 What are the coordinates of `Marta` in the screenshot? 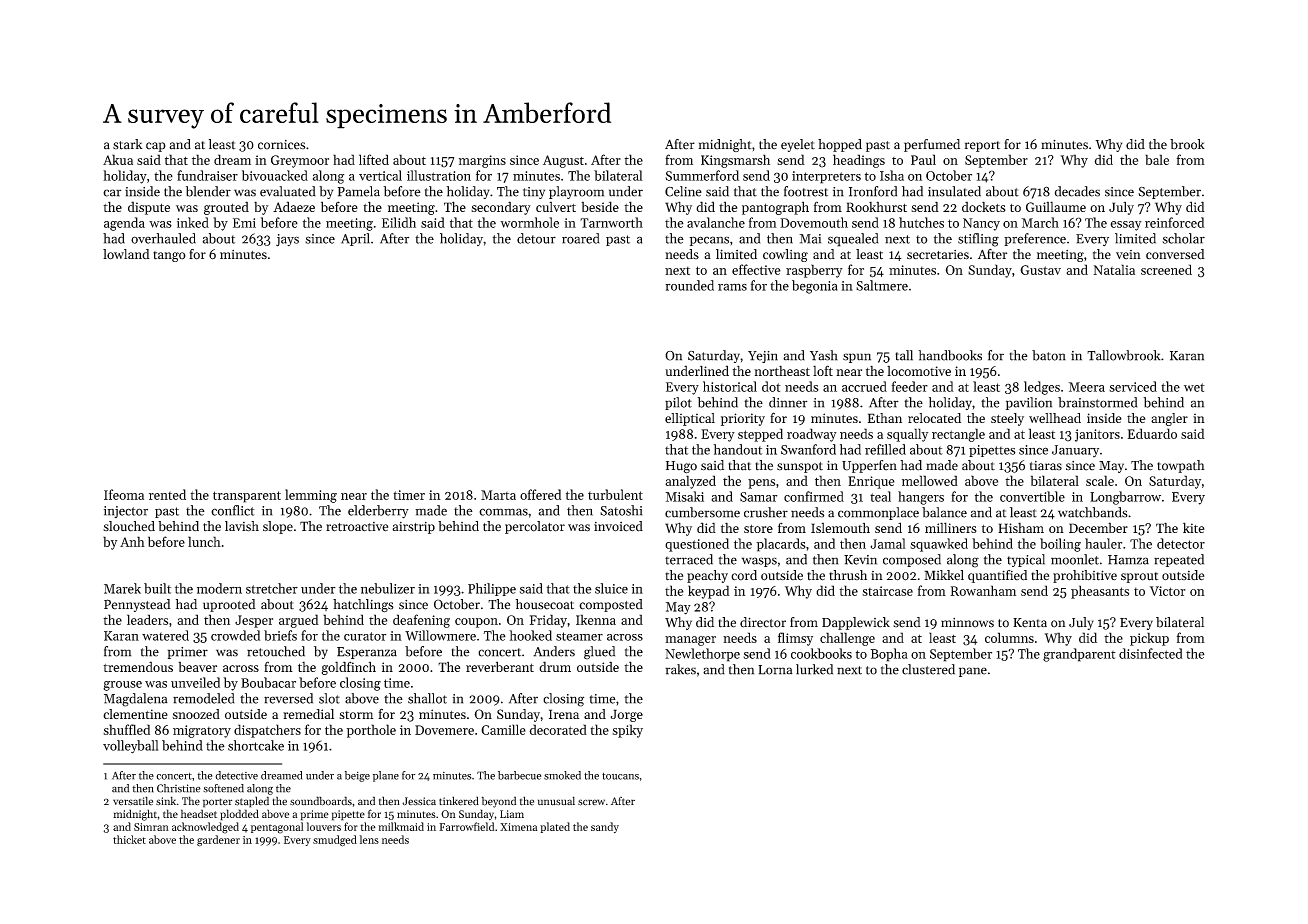 It's located at (498, 495).
